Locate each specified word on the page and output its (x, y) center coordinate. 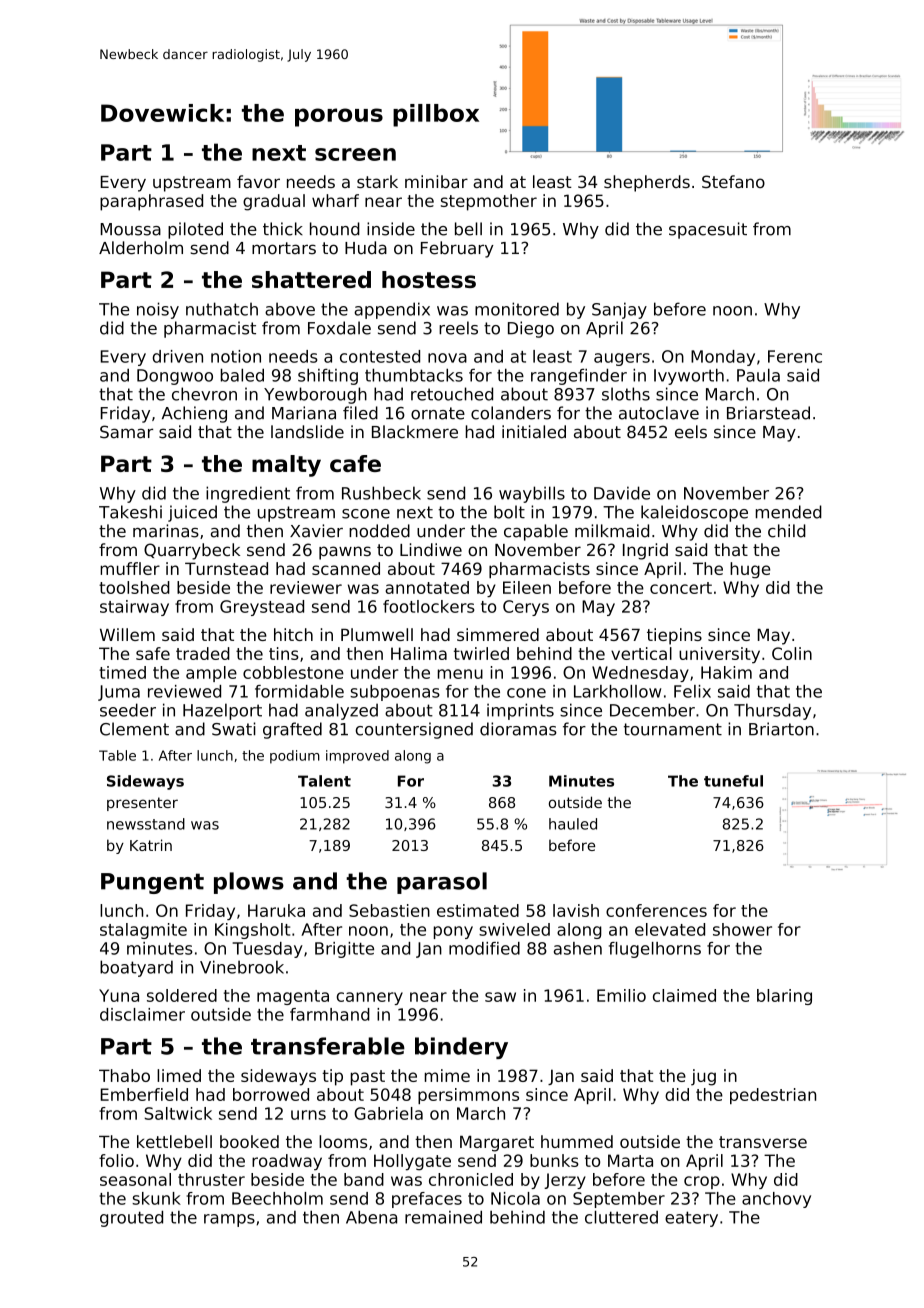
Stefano (733, 181)
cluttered (621, 1217)
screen (355, 154)
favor (258, 181)
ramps (229, 1220)
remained (443, 1217)
